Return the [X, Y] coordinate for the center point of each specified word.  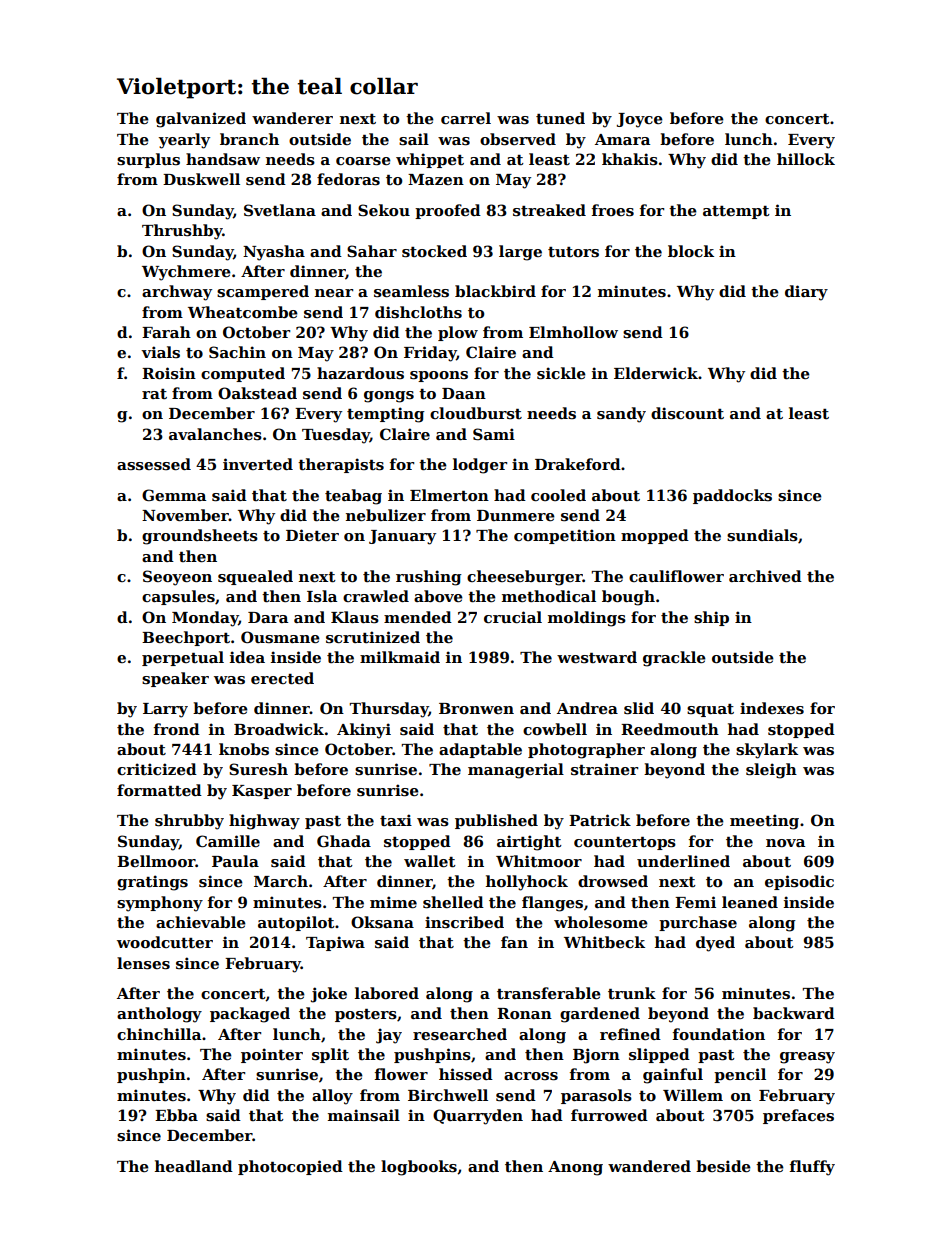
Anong [575, 1168]
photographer [586, 751]
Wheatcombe [243, 312]
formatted [159, 790]
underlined [683, 861]
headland [194, 1166]
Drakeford [578, 464]
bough [628, 598]
